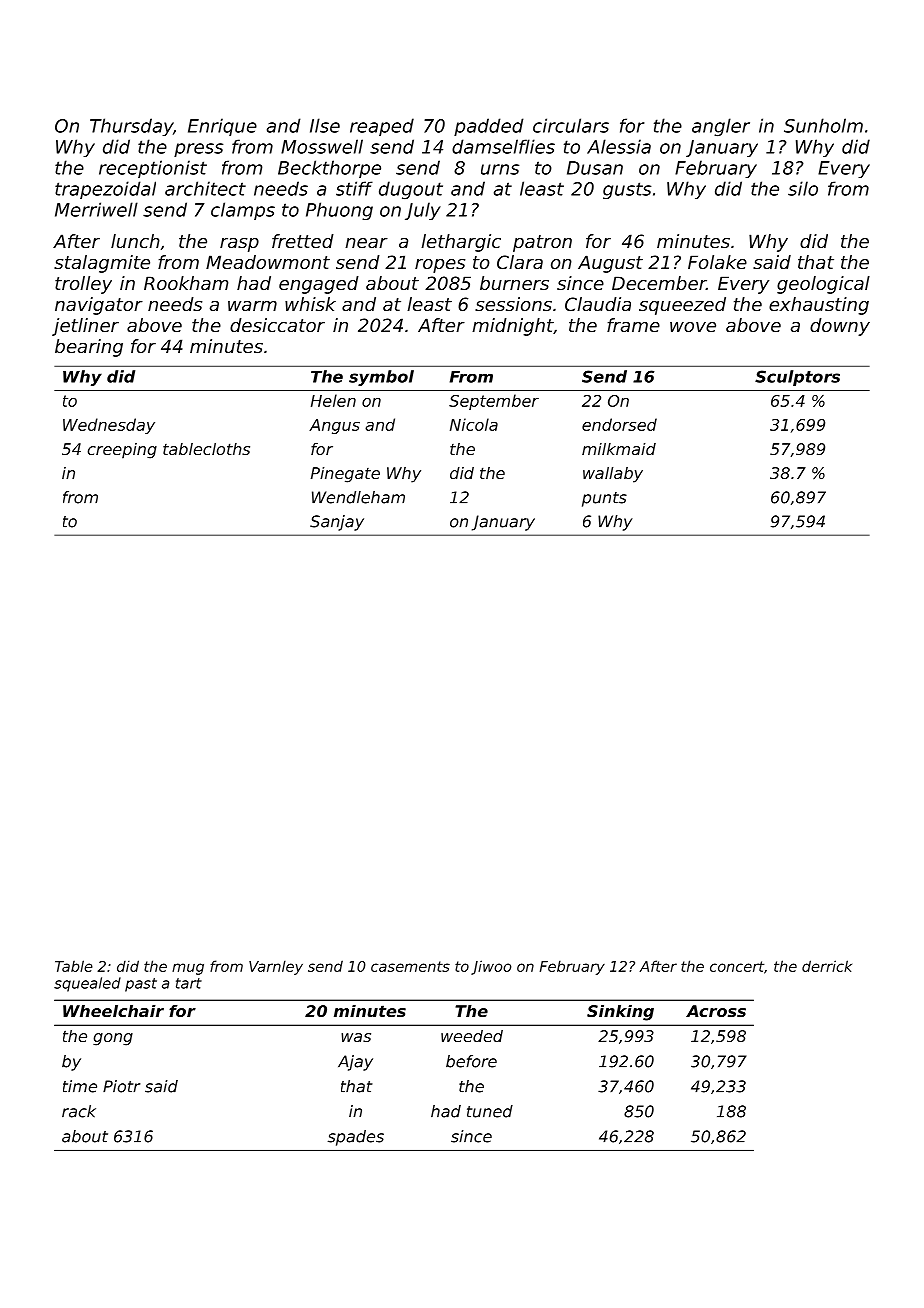 This screenshot has height=1308, width=924. I want to click on receptionist, so click(153, 169).
